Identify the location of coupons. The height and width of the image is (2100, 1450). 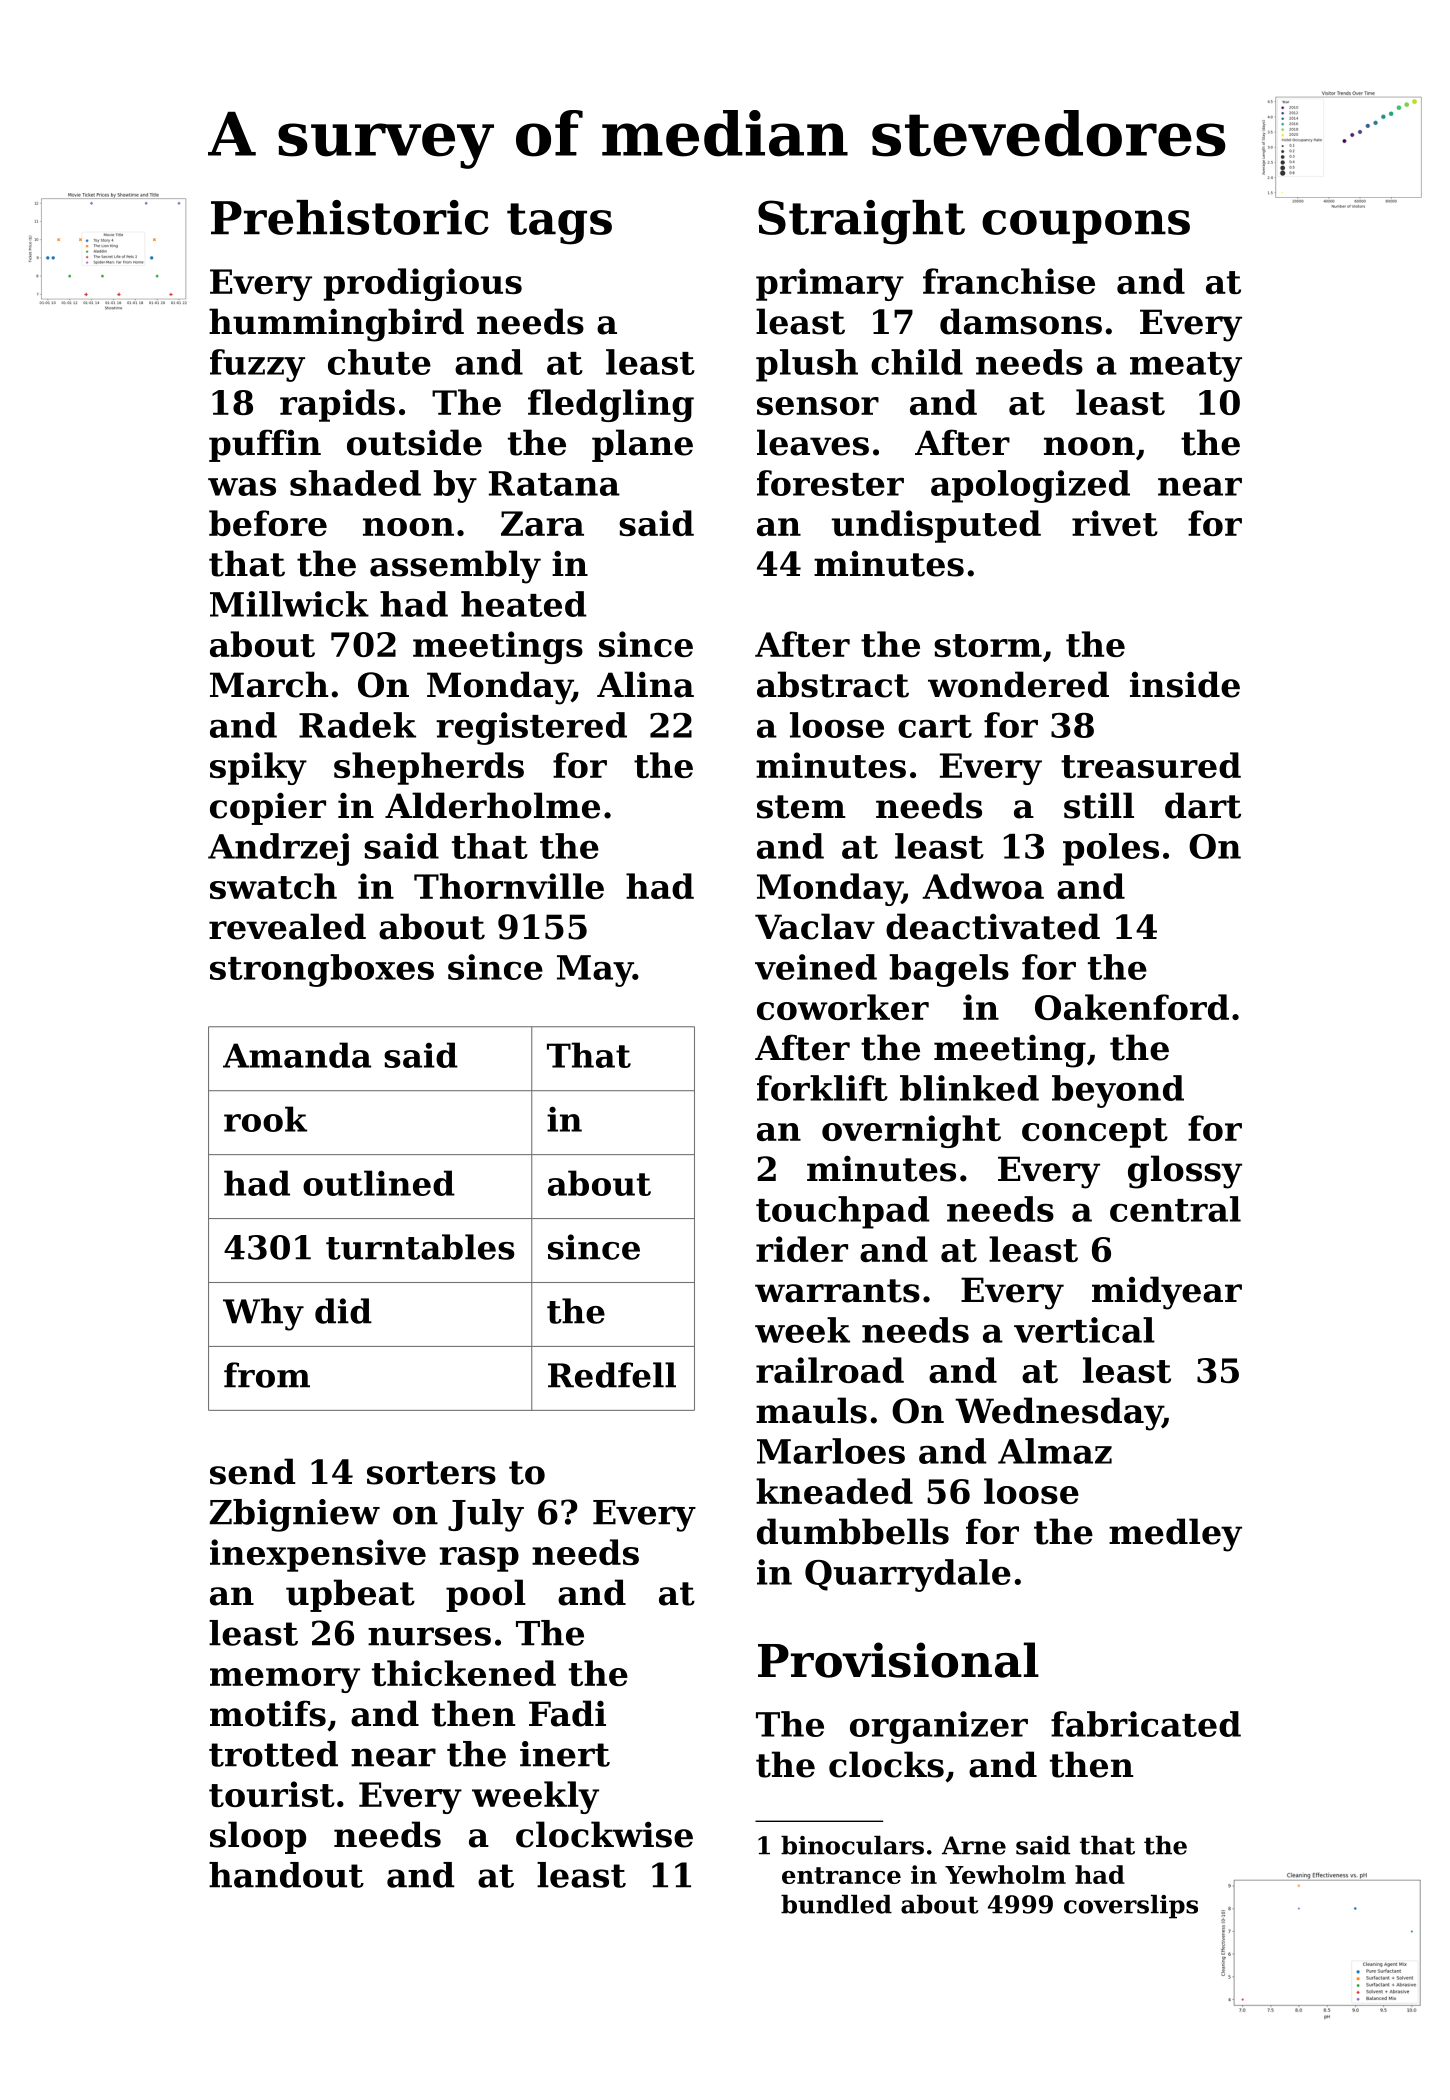
(1086, 227).
